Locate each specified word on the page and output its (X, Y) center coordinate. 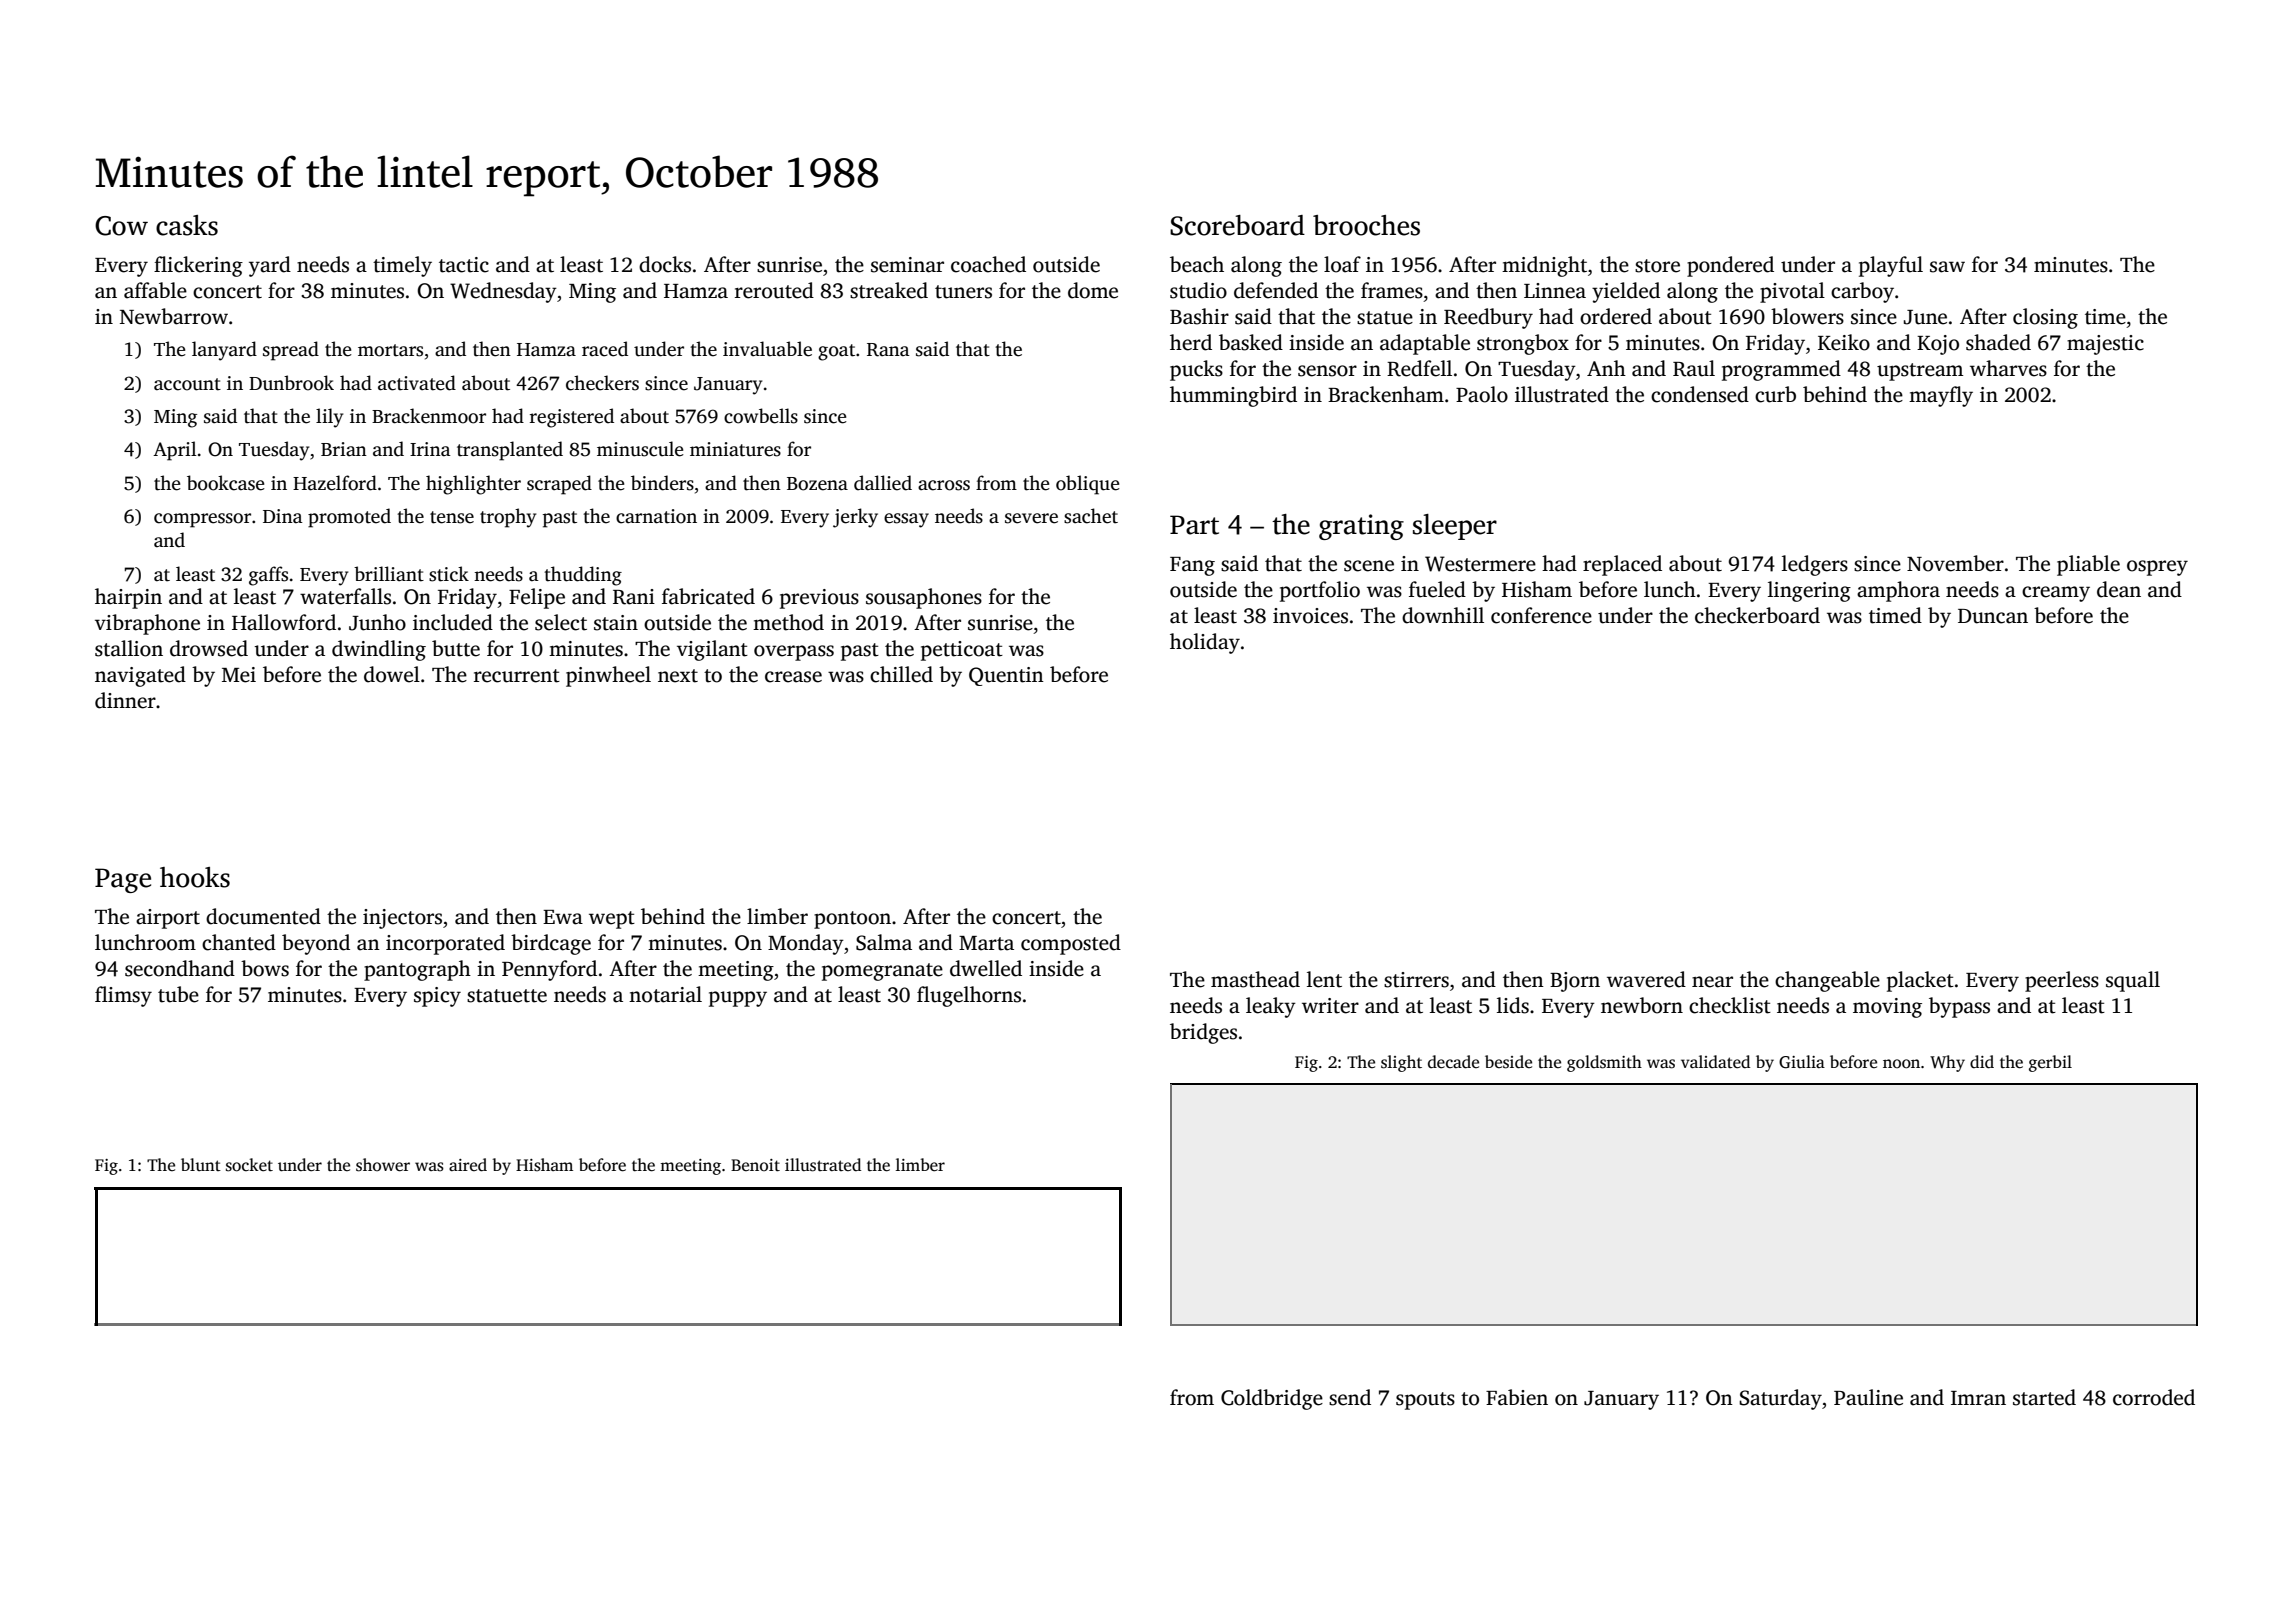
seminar (907, 265)
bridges (1203, 1033)
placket (1920, 981)
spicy (437, 997)
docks (665, 264)
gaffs (268, 576)
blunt (201, 1164)
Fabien (1517, 1397)
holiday (1205, 643)
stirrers (1416, 980)
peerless (2062, 981)
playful (1891, 266)
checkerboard (1757, 615)
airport (168, 919)
